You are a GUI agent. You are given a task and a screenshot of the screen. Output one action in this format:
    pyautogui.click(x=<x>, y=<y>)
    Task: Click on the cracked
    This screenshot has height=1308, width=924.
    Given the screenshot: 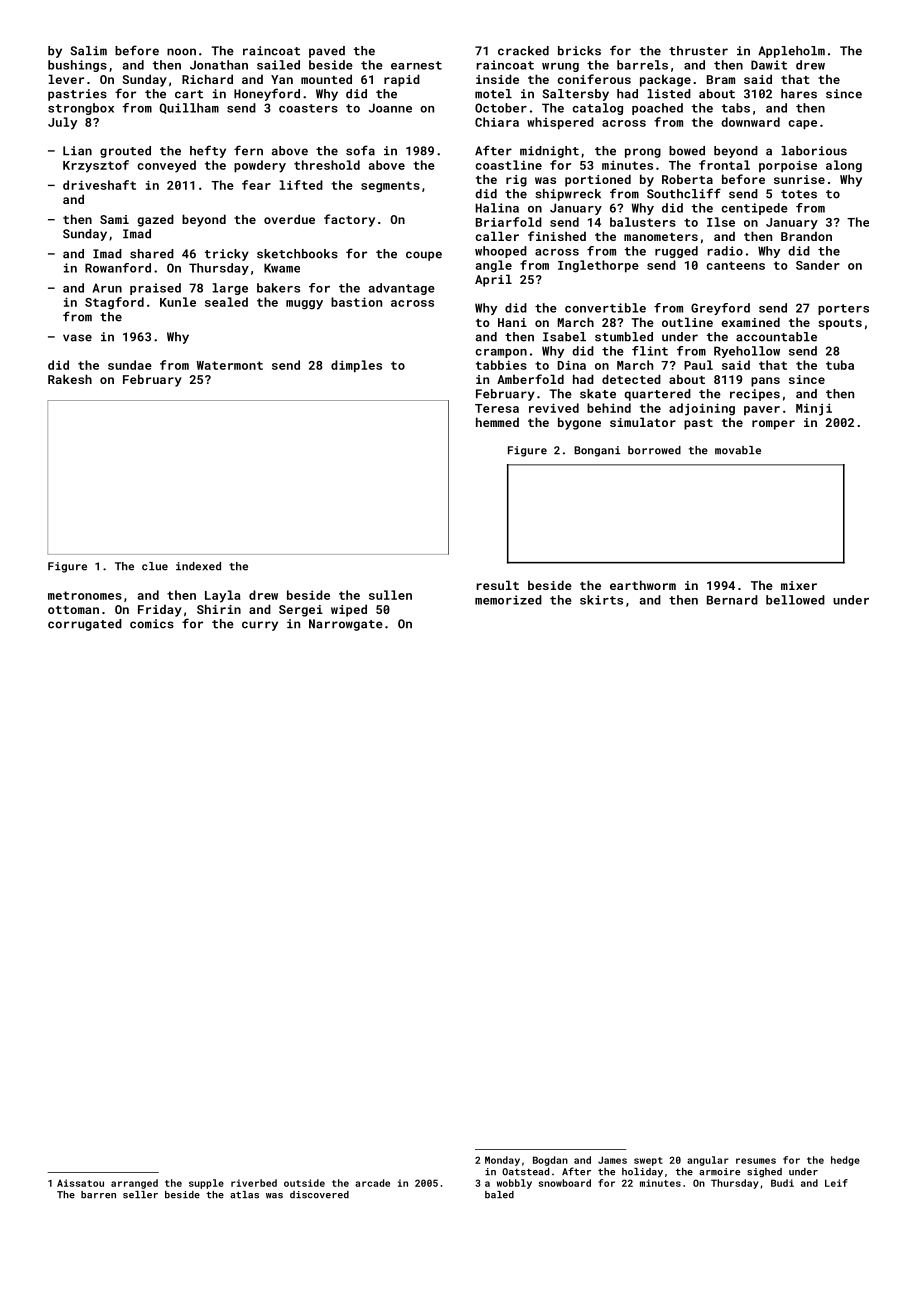 What is the action you would take?
    pyautogui.click(x=523, y=51)
